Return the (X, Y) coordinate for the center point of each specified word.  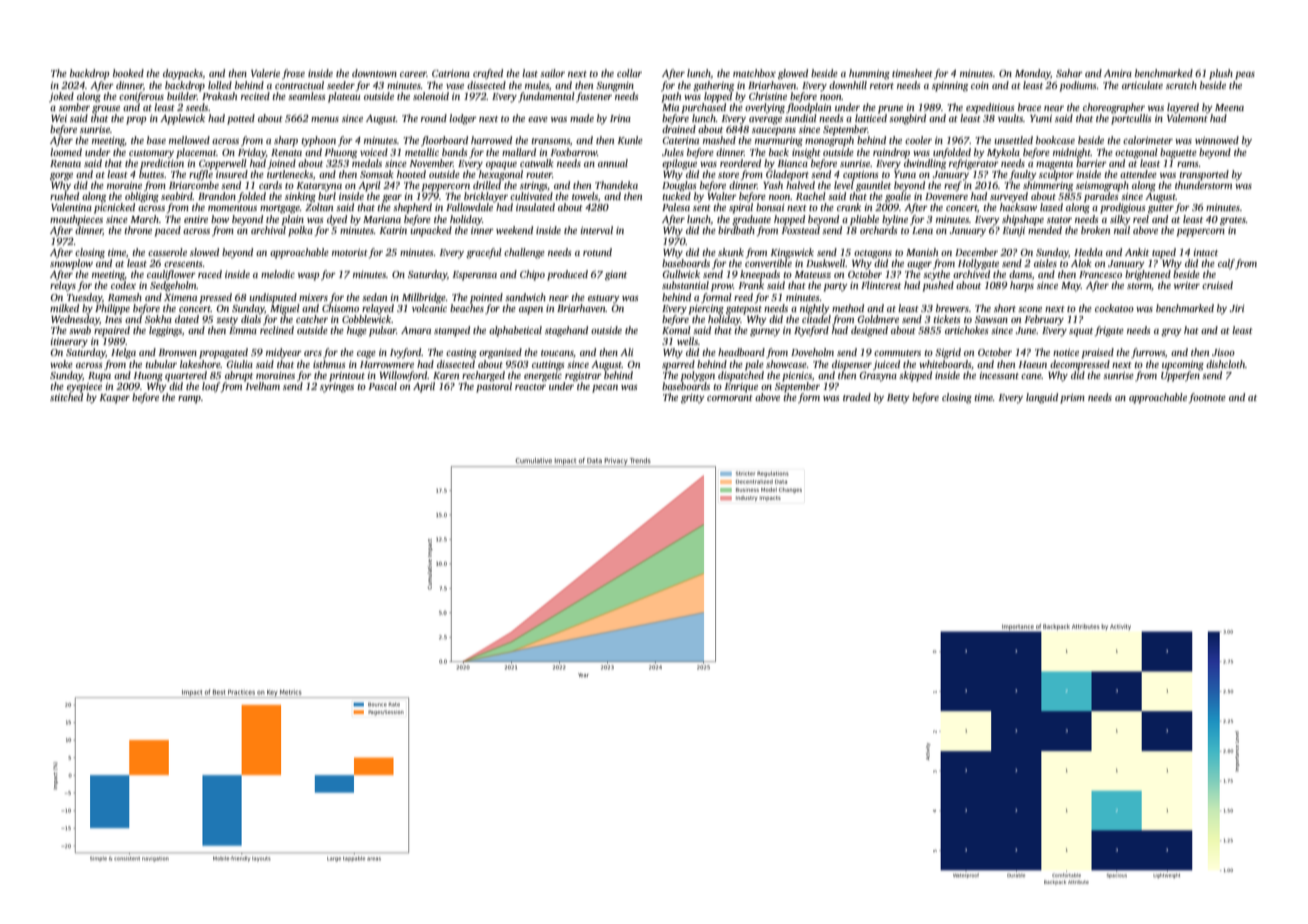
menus (325, 119)
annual (613, 163)
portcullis (1131, 119)
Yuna (905, 174)
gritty (693, 399)
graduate (751, 220)
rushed (64, 196)
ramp (189, 400)
